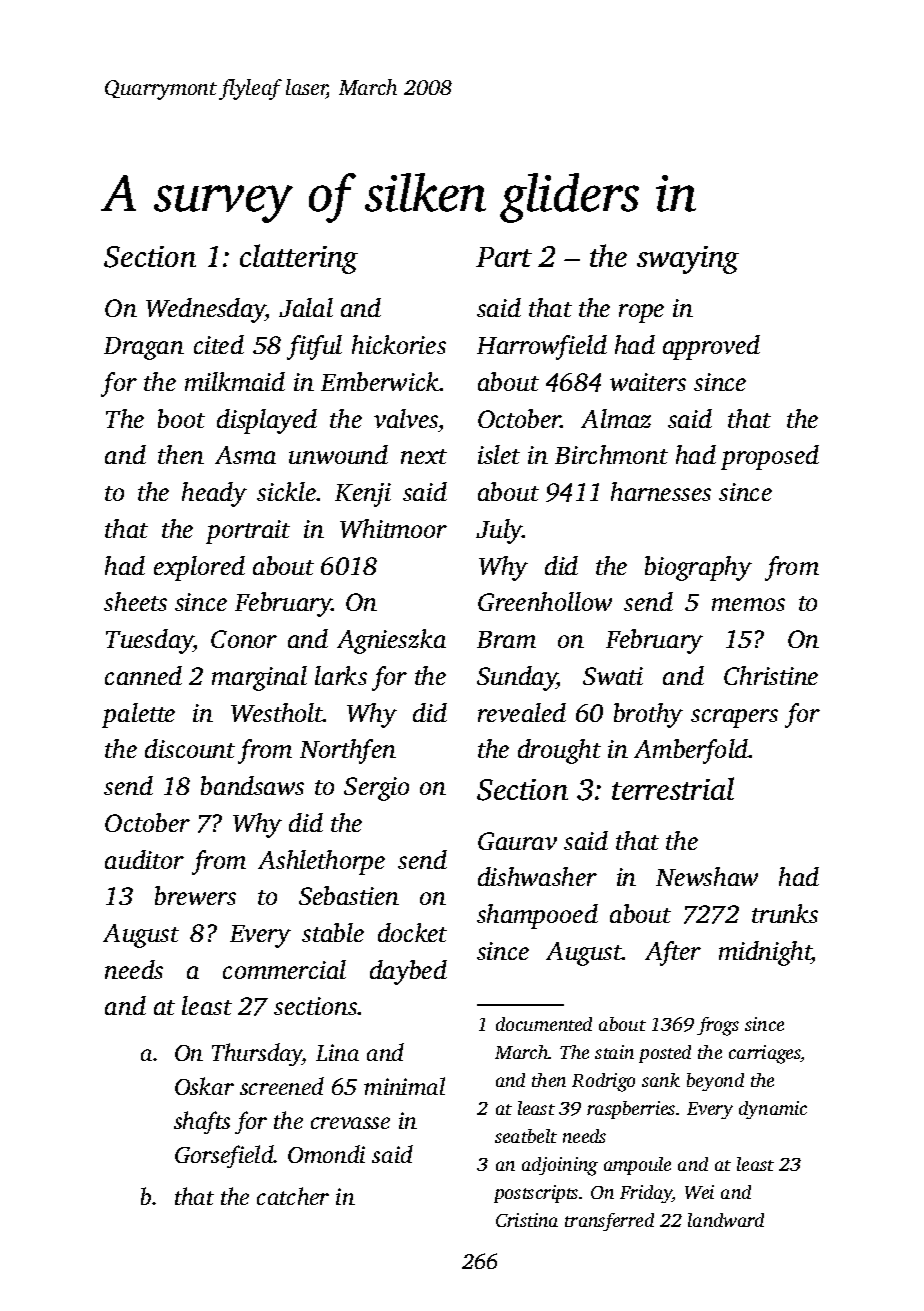 The width and height of the page is (924, 1311). I want to click on discount, so click(190, 748).
